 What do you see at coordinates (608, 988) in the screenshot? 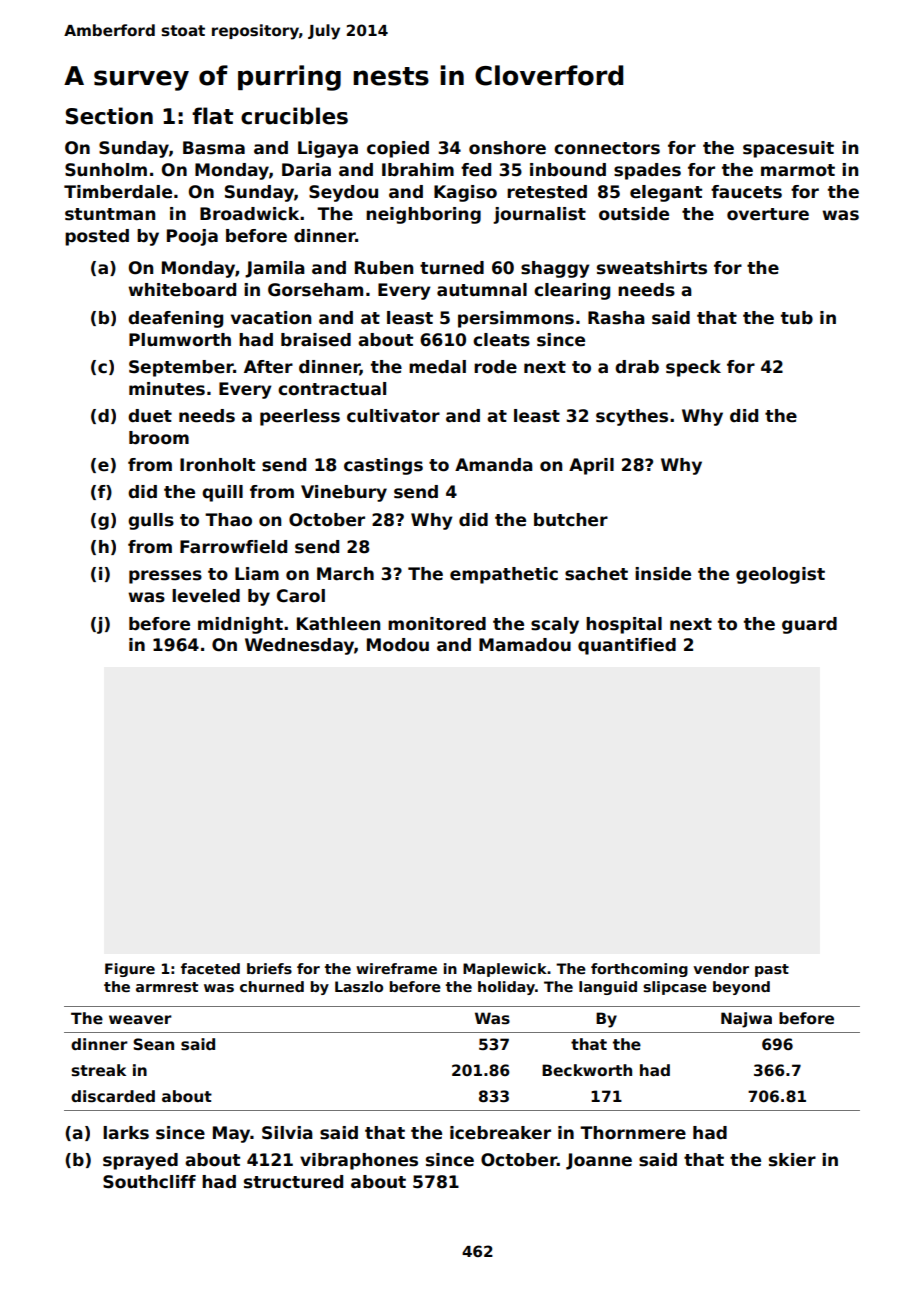
I see `languid` at bounding box center [608, 988].
